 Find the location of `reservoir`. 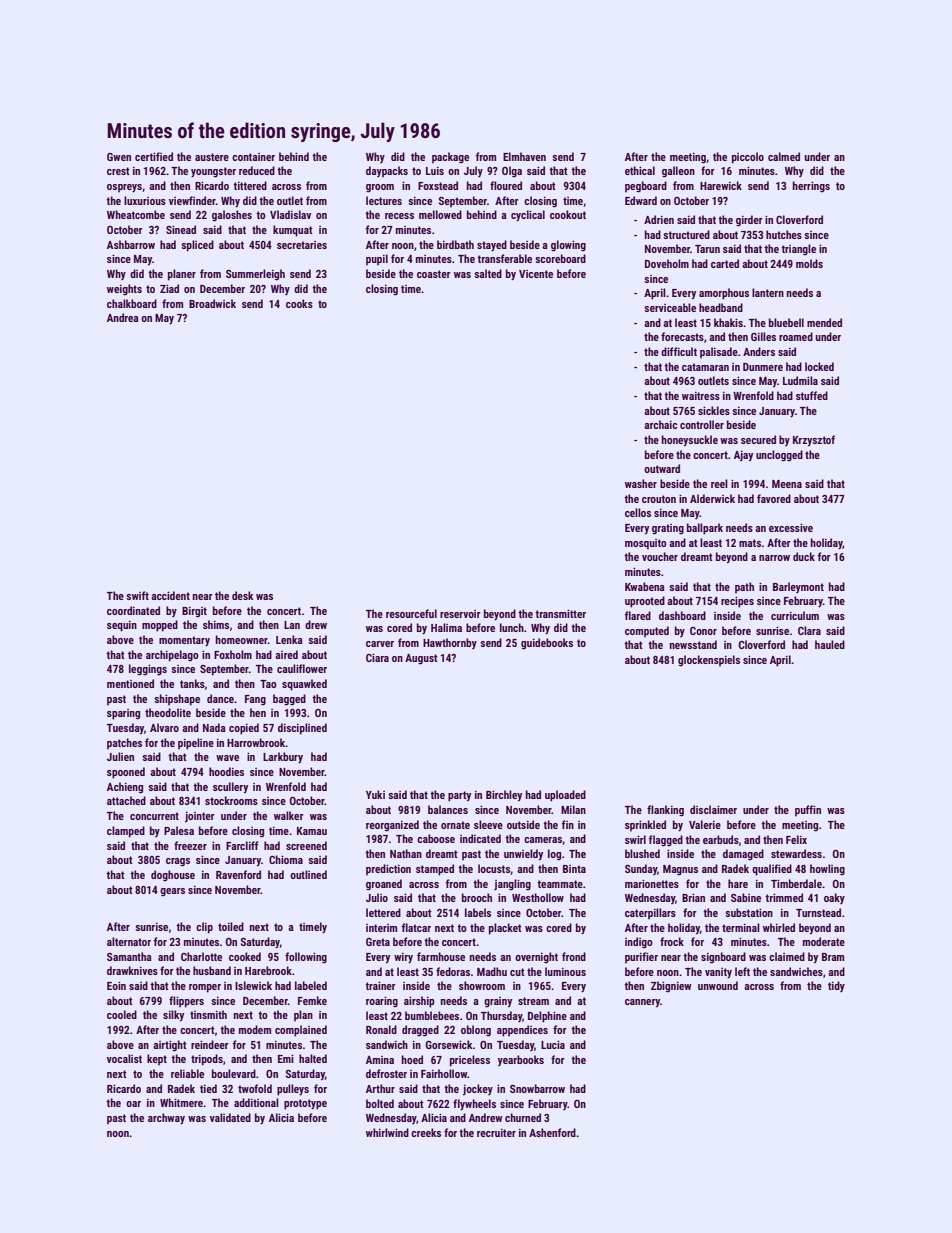

reservoir is located at coordinates (460, 614).
